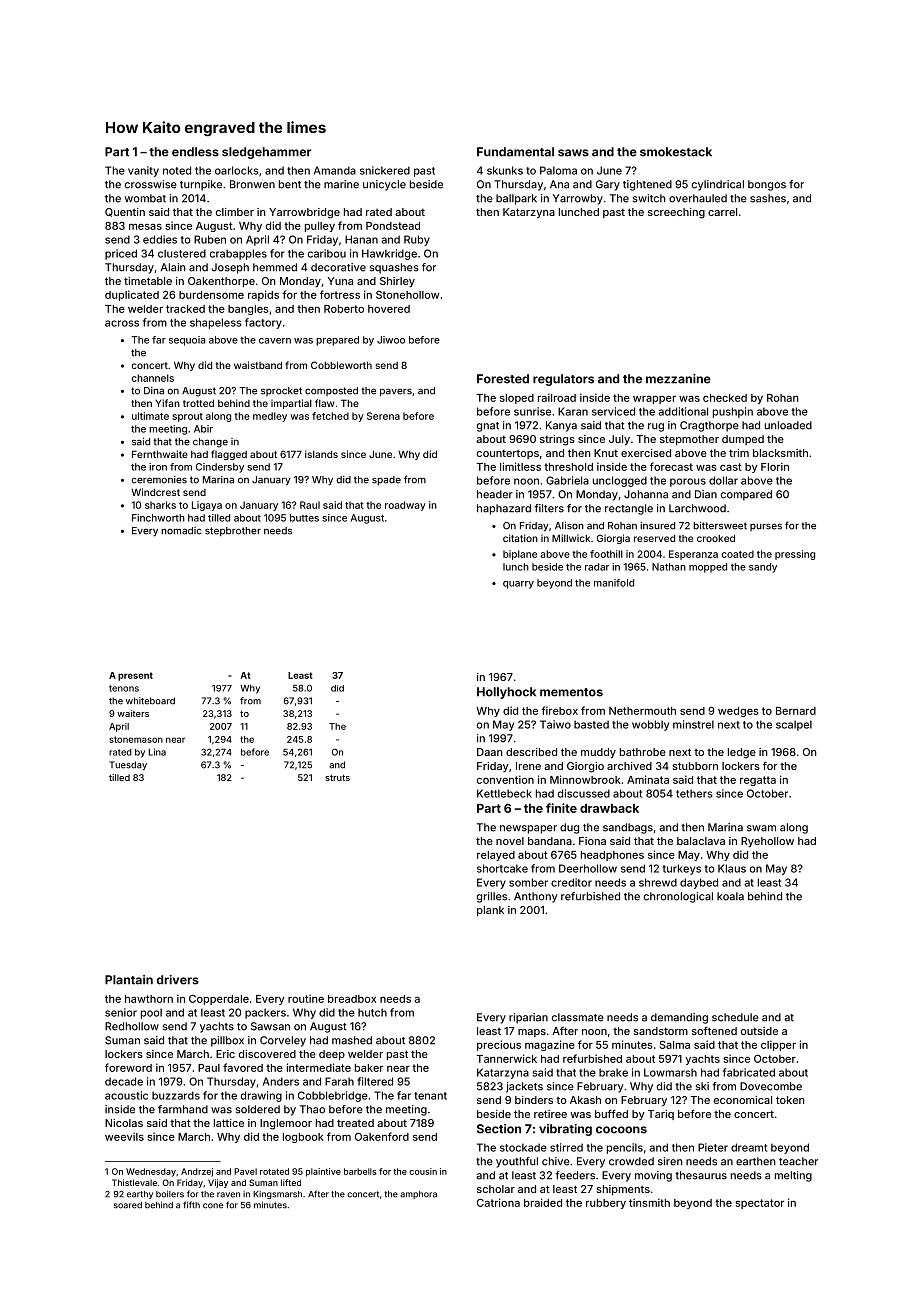 The width and height of the image is (924, 1308). I want to click on Paloma, so click(558, 170).
